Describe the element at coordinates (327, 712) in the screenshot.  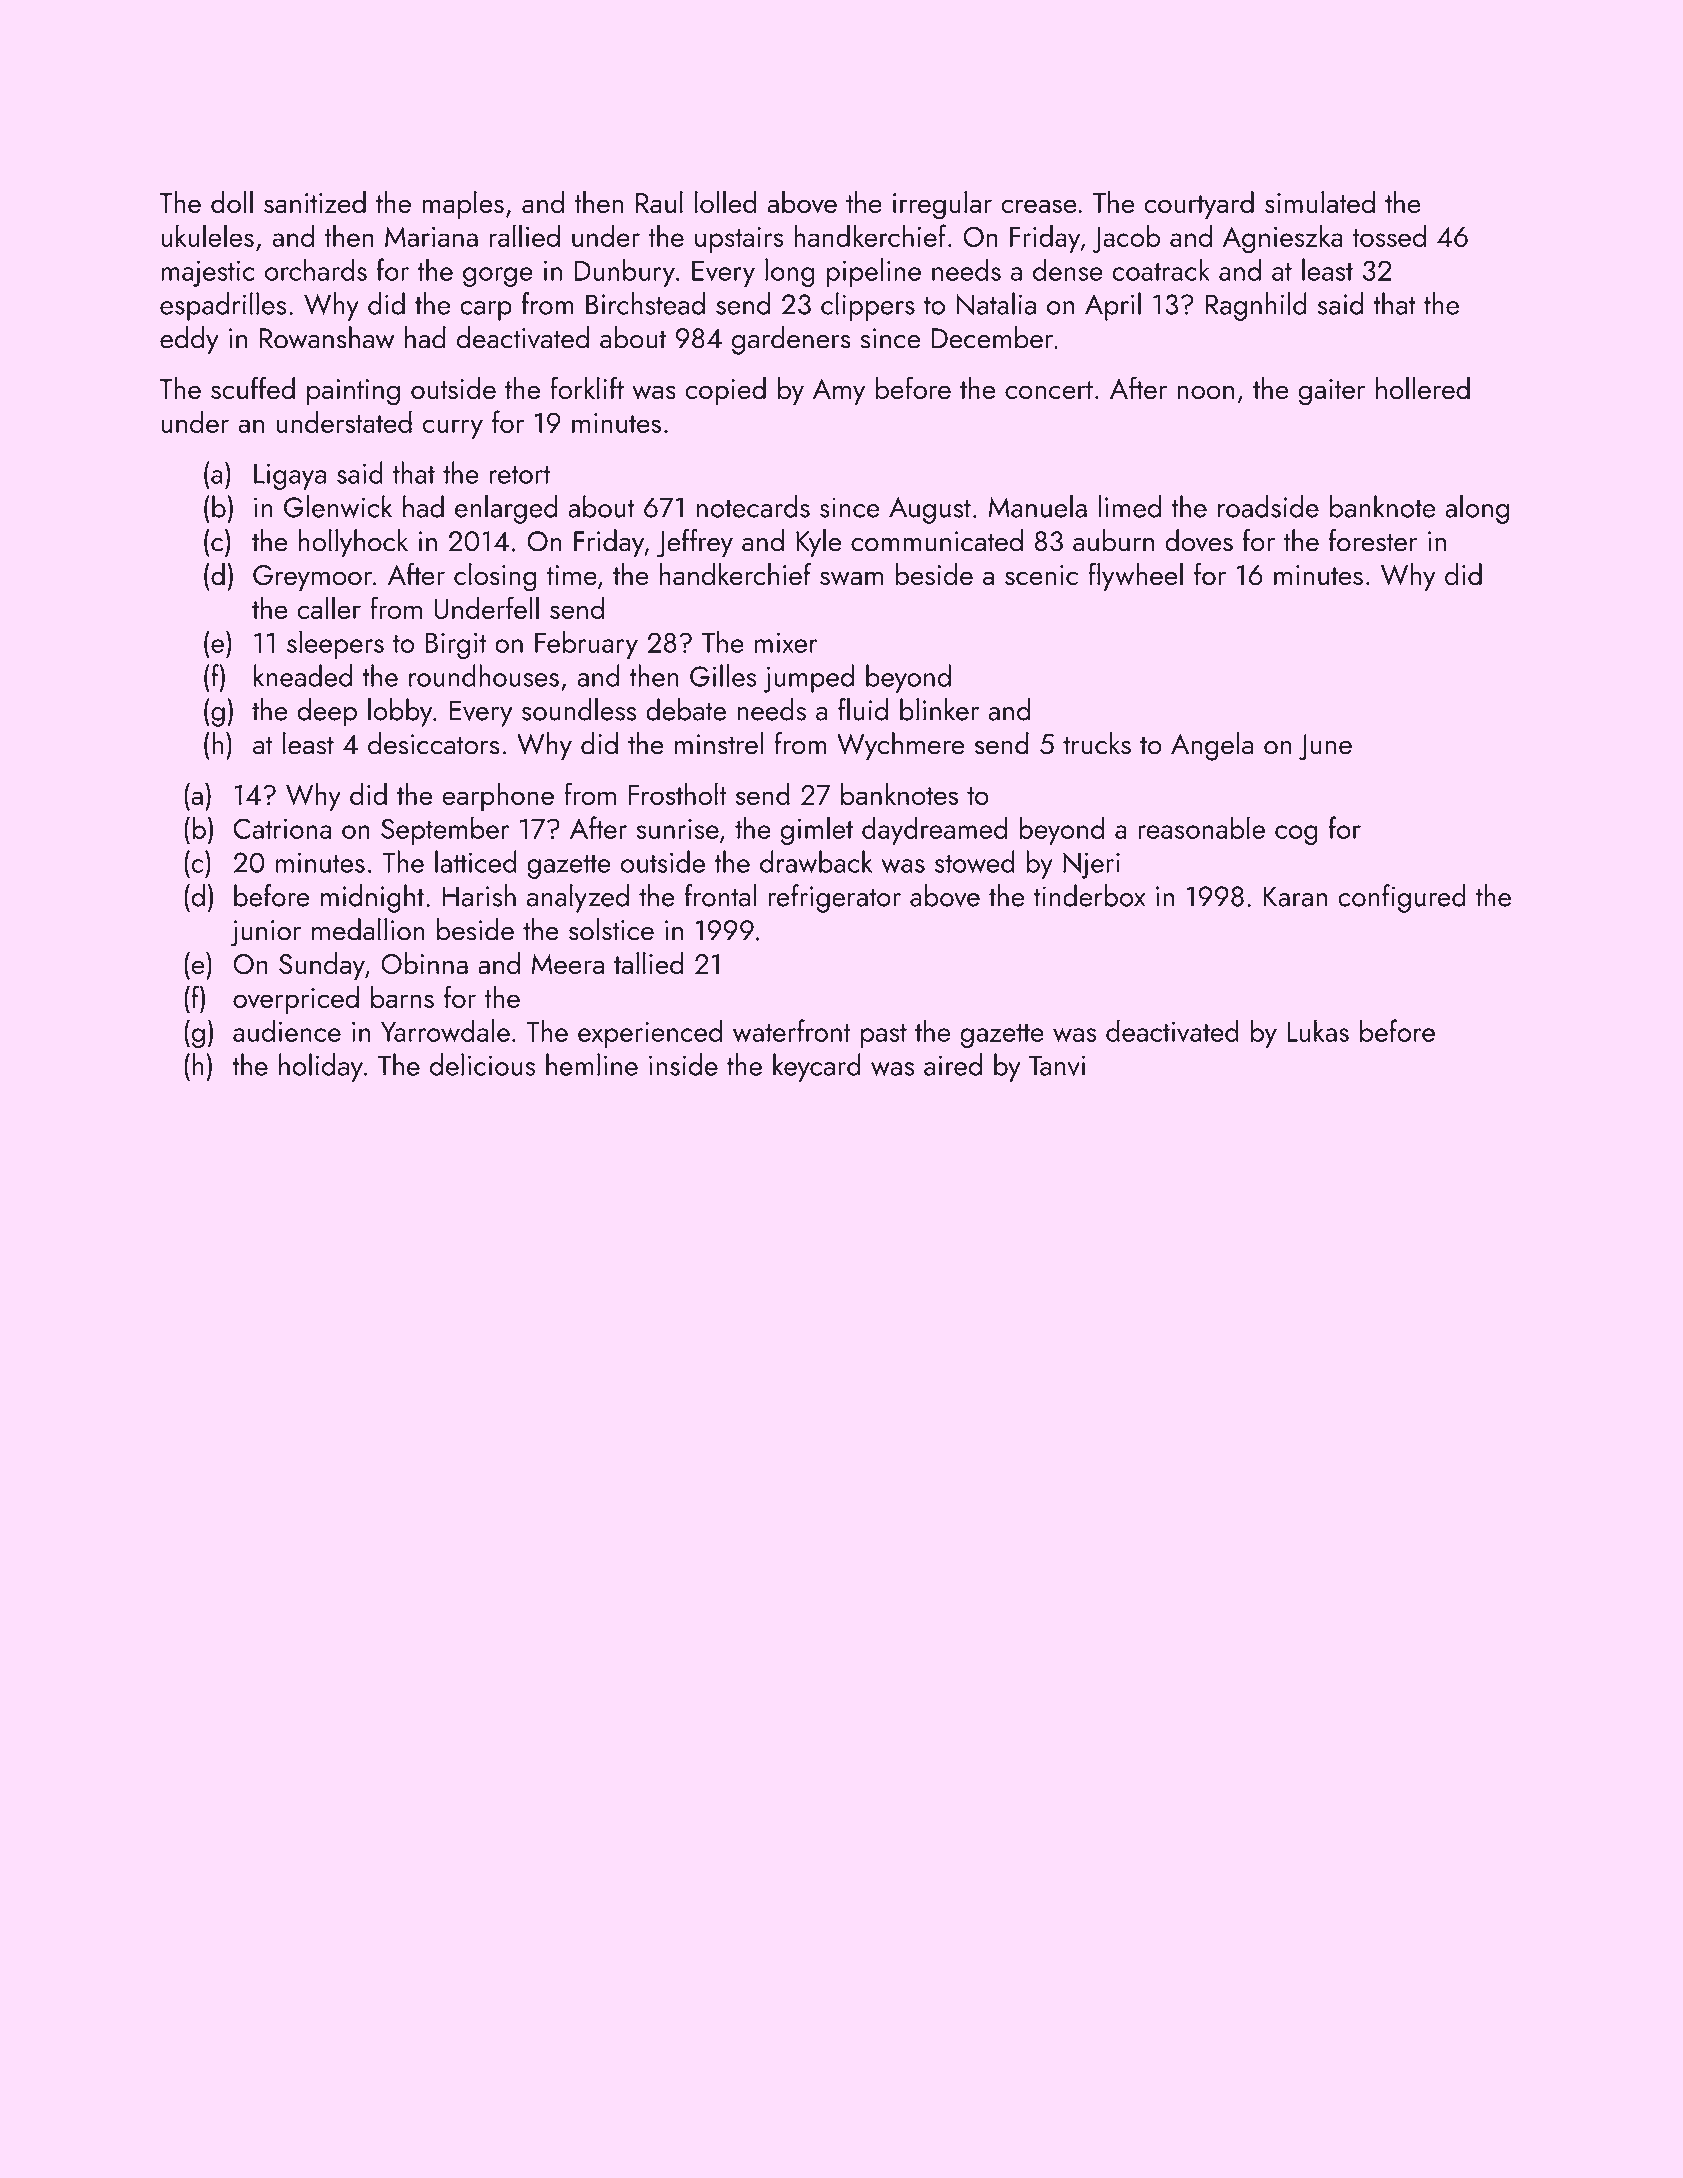
I see `deep` at that location.
